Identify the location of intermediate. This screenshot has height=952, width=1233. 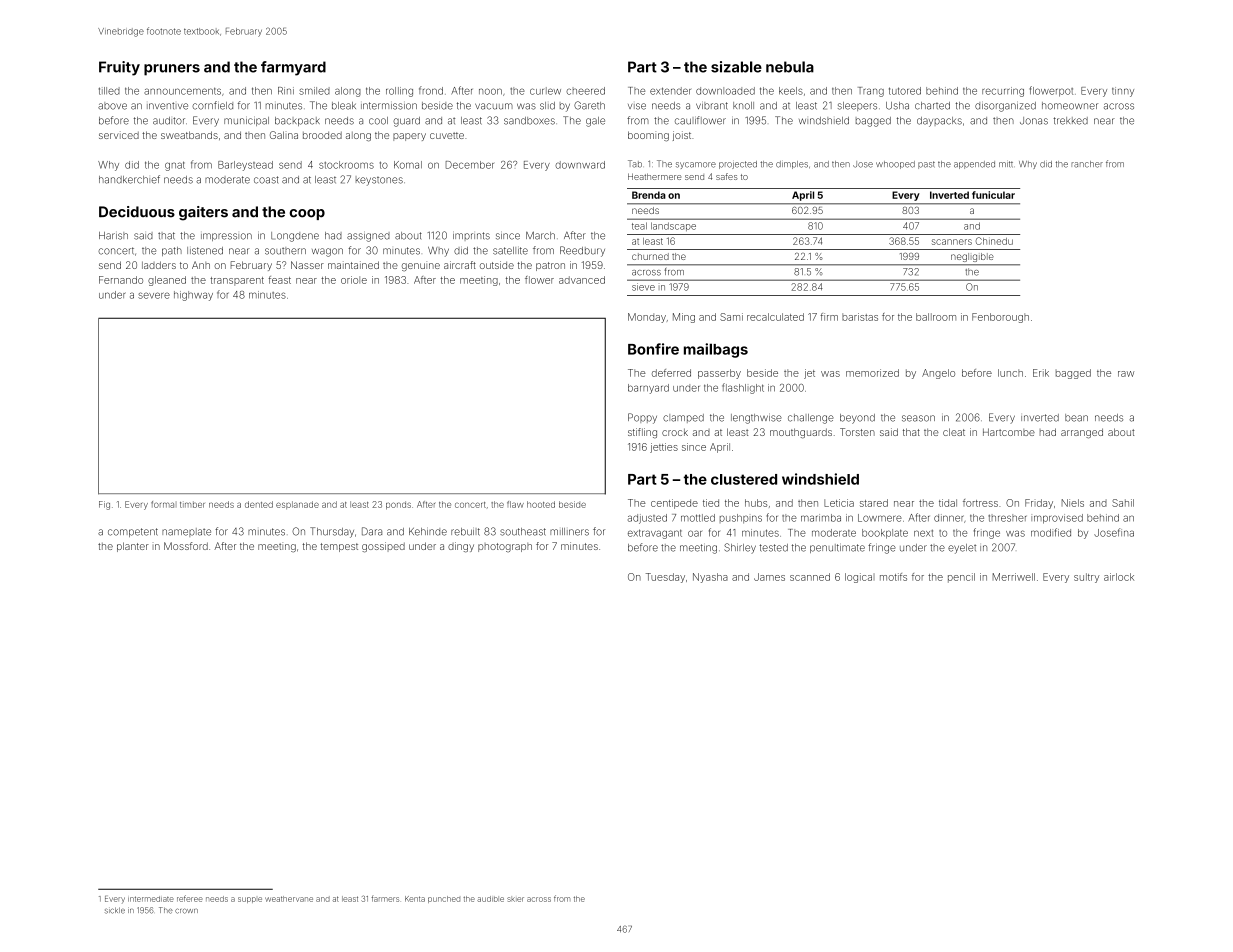
(151, 899).
